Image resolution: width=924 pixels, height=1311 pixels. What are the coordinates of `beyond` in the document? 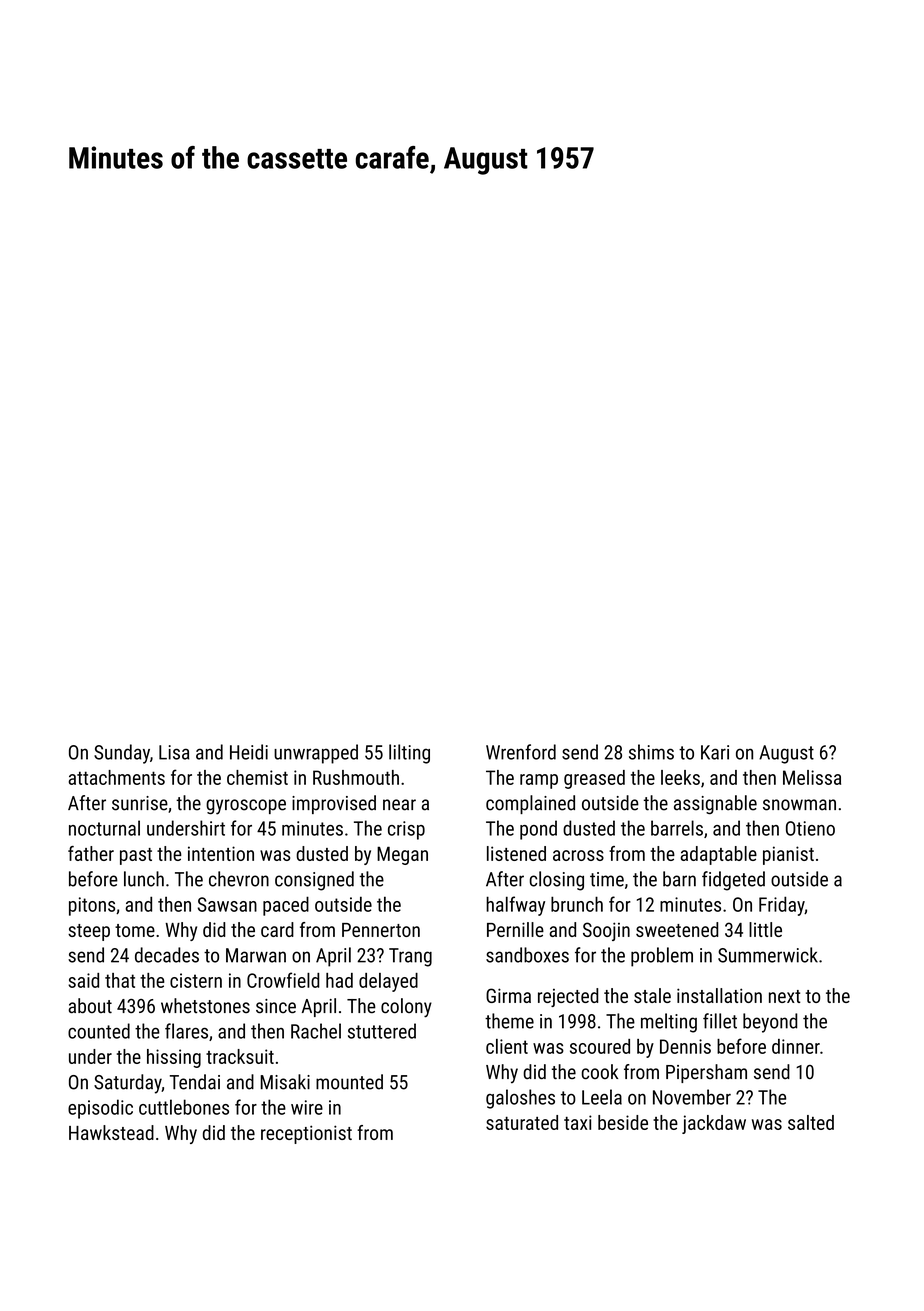 It's located at (770, 1023).
